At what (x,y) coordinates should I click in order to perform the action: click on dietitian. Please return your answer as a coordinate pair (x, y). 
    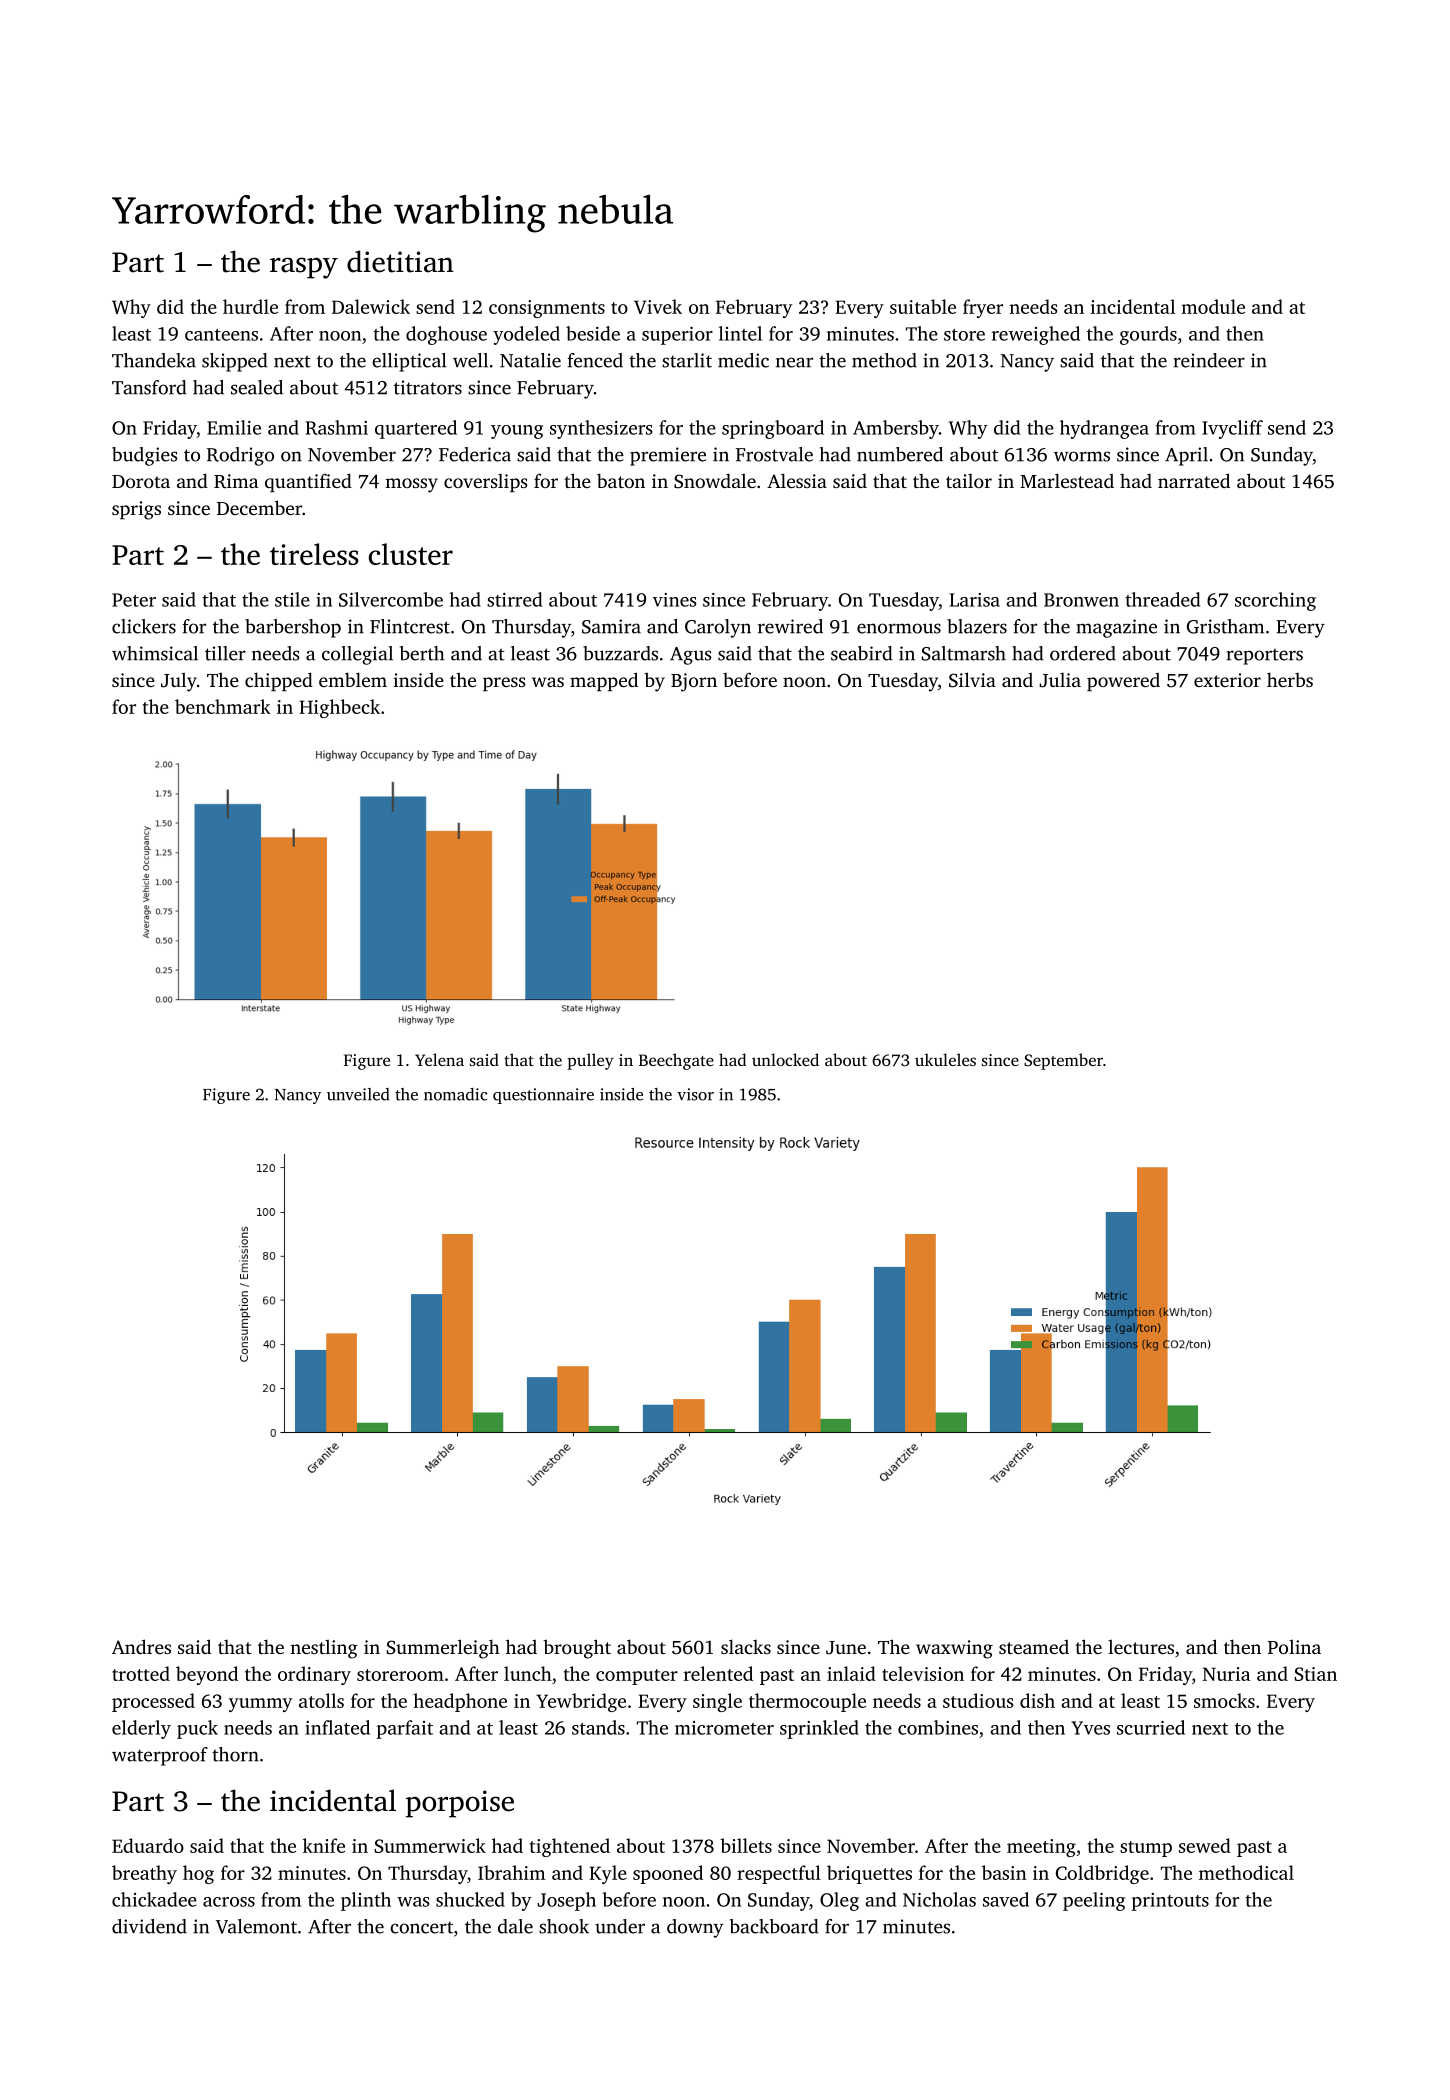
    Looking at the image, I should click on (400, 261).
